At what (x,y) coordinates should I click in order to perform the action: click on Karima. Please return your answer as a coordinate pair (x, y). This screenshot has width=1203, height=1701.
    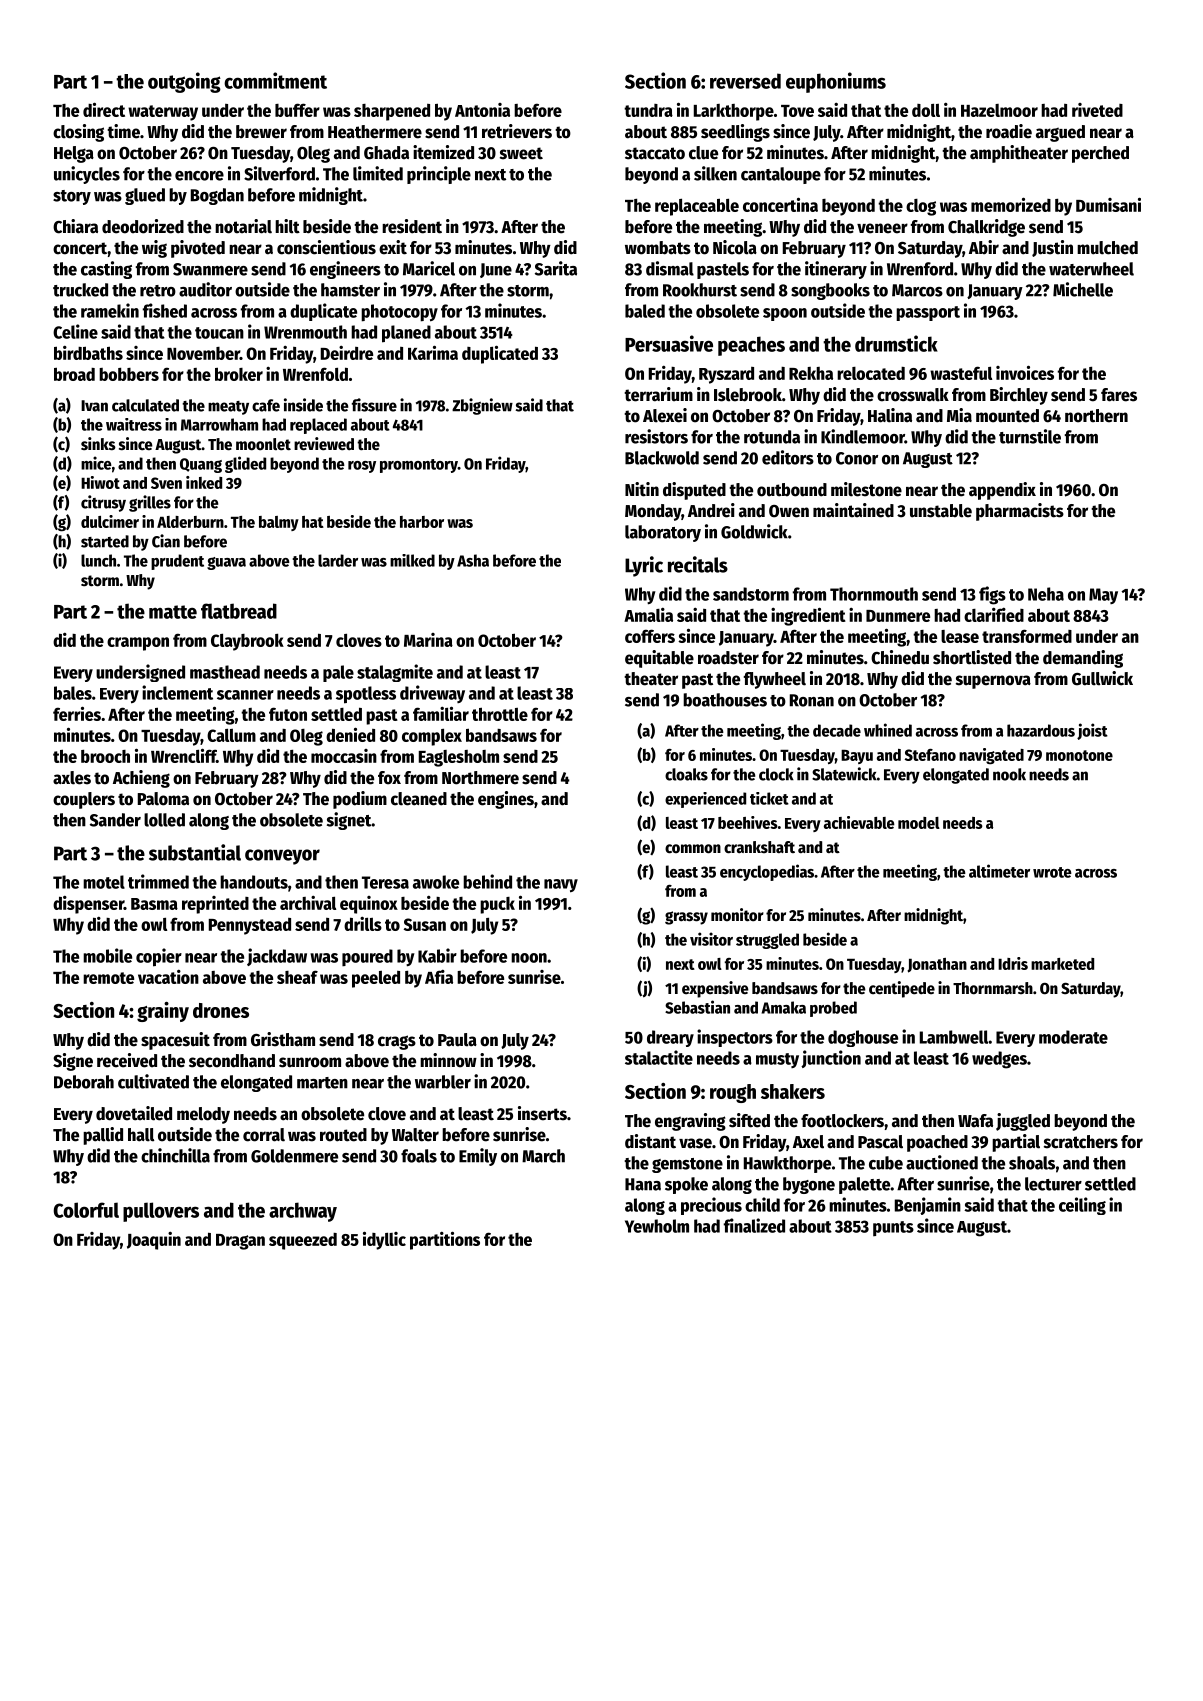
    Looking at the image, I should click on (433, 352).
